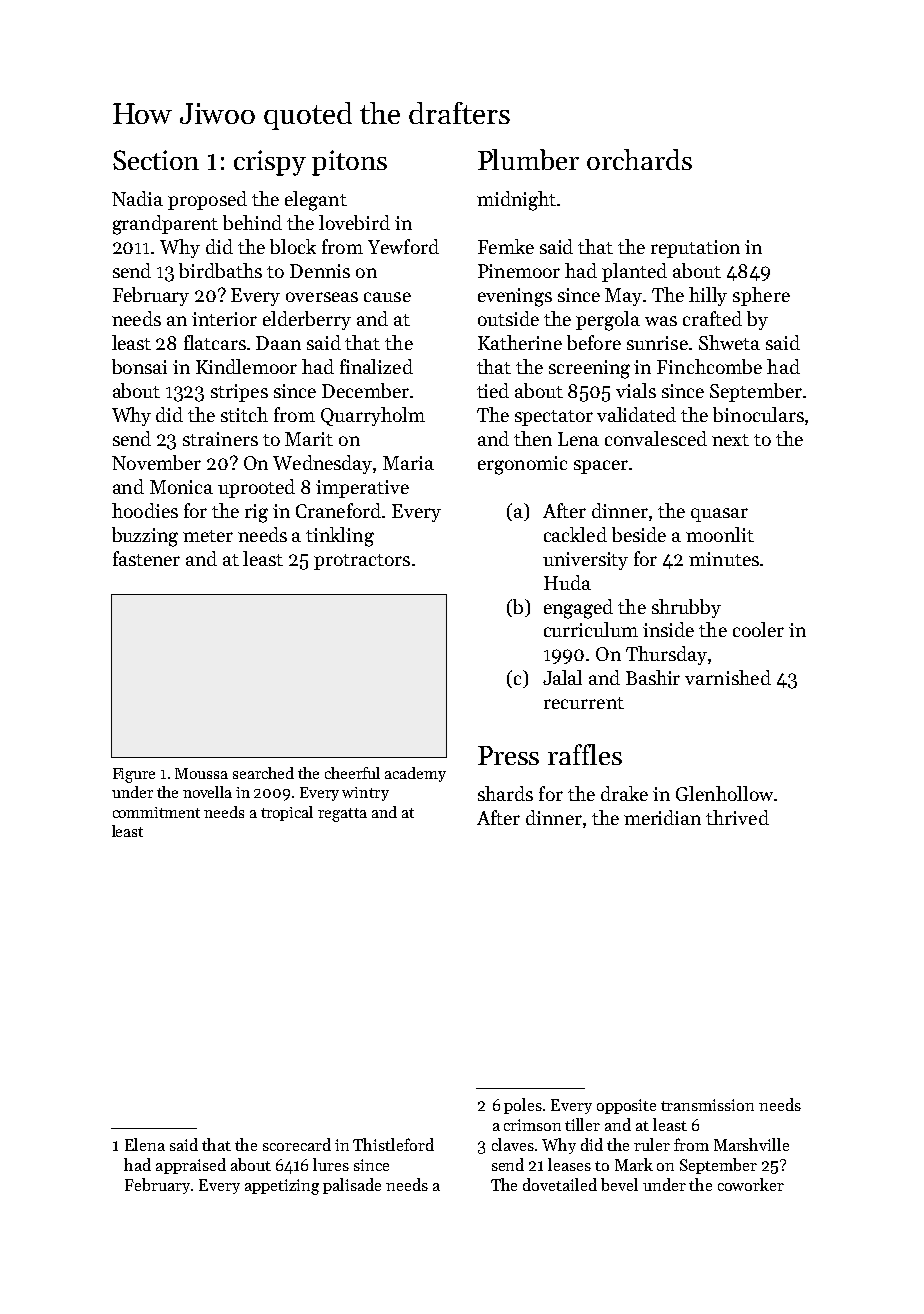 This screenshot has height=1314, width=924. Describe the element at coordinates (287, 813) in the screenshot. I see `tropical` at that location.
